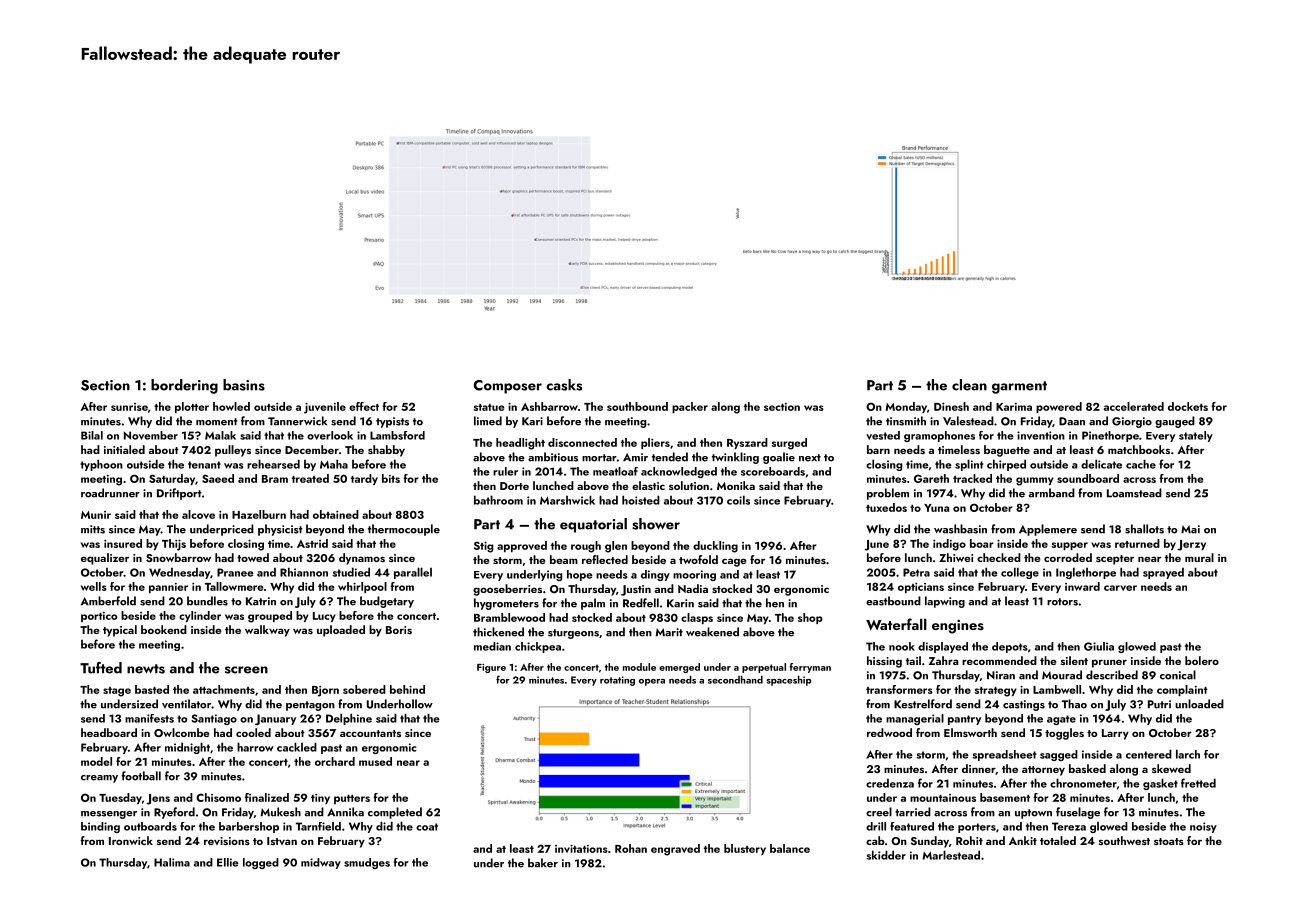 The image size is (1308, 924). What do you see at coordinates (370, 733) in the screenshot?
I see `accountants` at bounding box center [370, 733].
